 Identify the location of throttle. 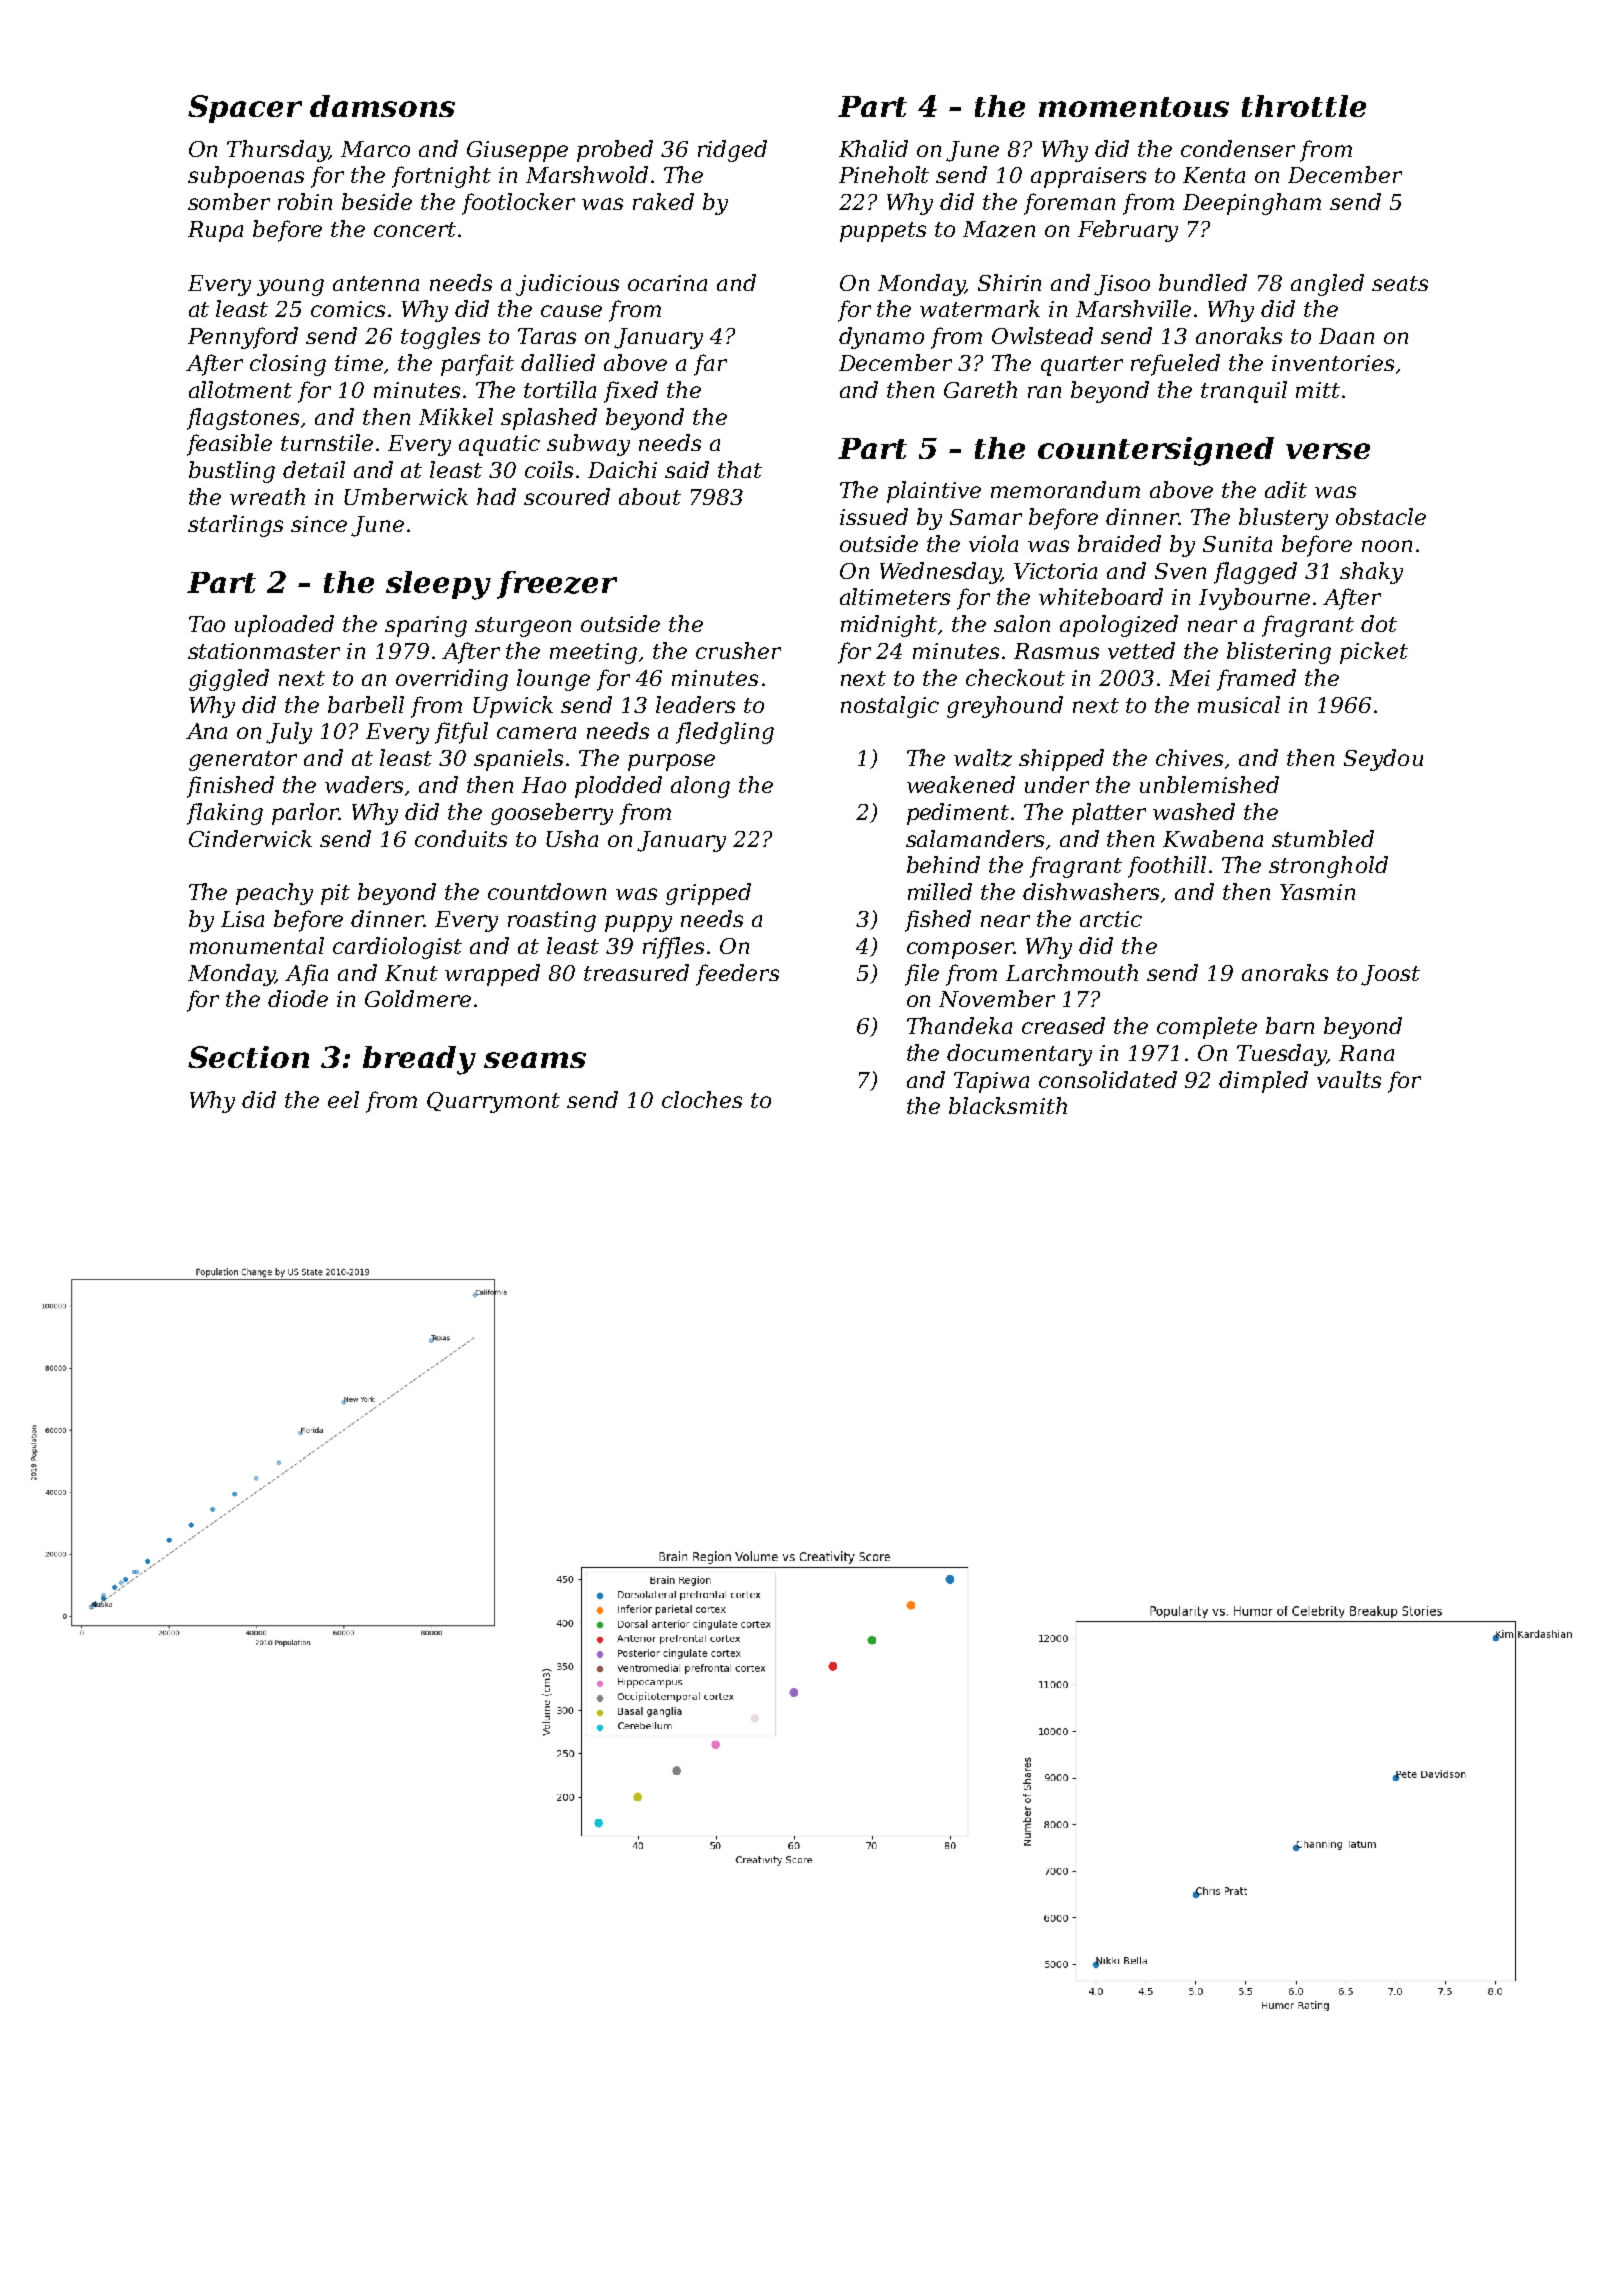
(1304, 106).
